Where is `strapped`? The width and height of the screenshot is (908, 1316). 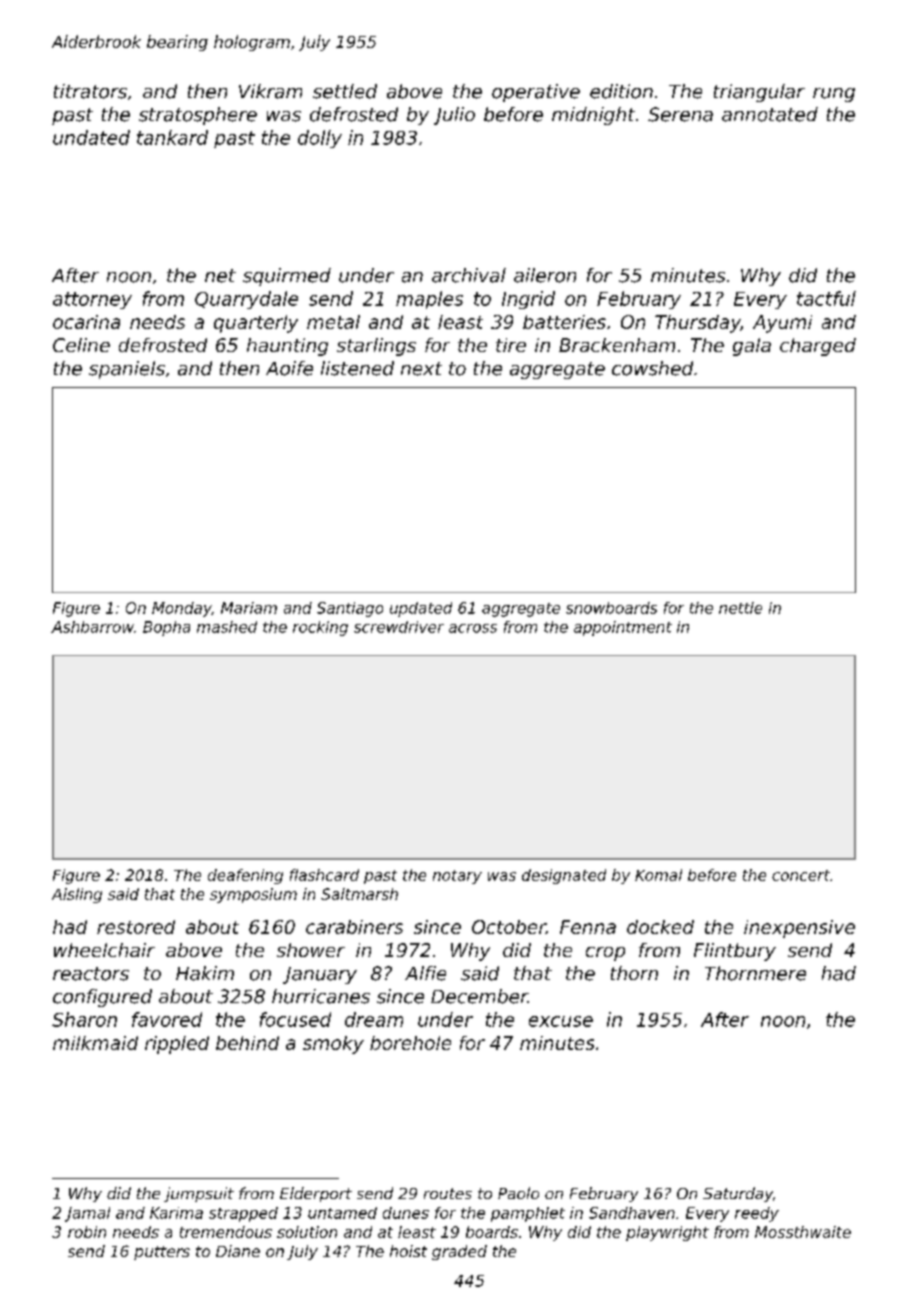 strapped is located at coordinates (243, 1214).
